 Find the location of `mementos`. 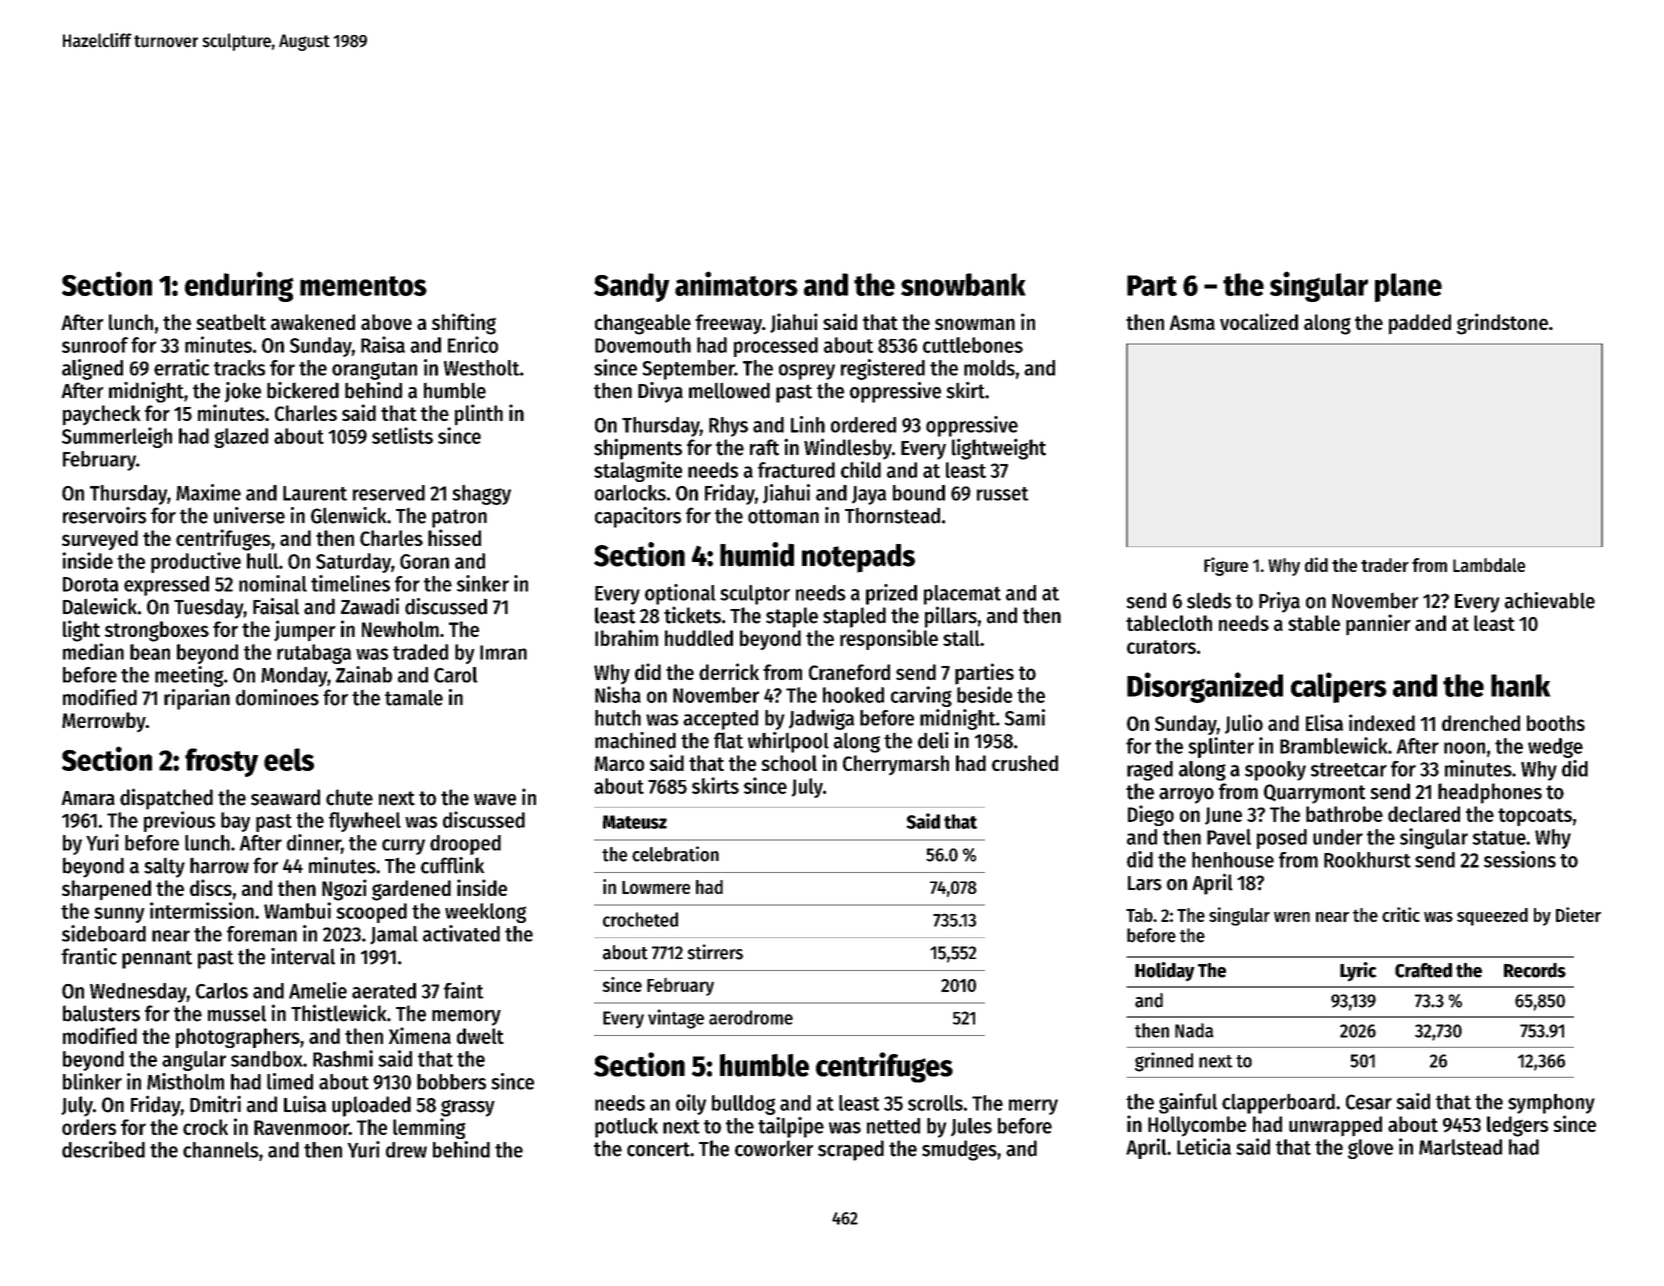

mementos is located at coordinates (363, 286).
